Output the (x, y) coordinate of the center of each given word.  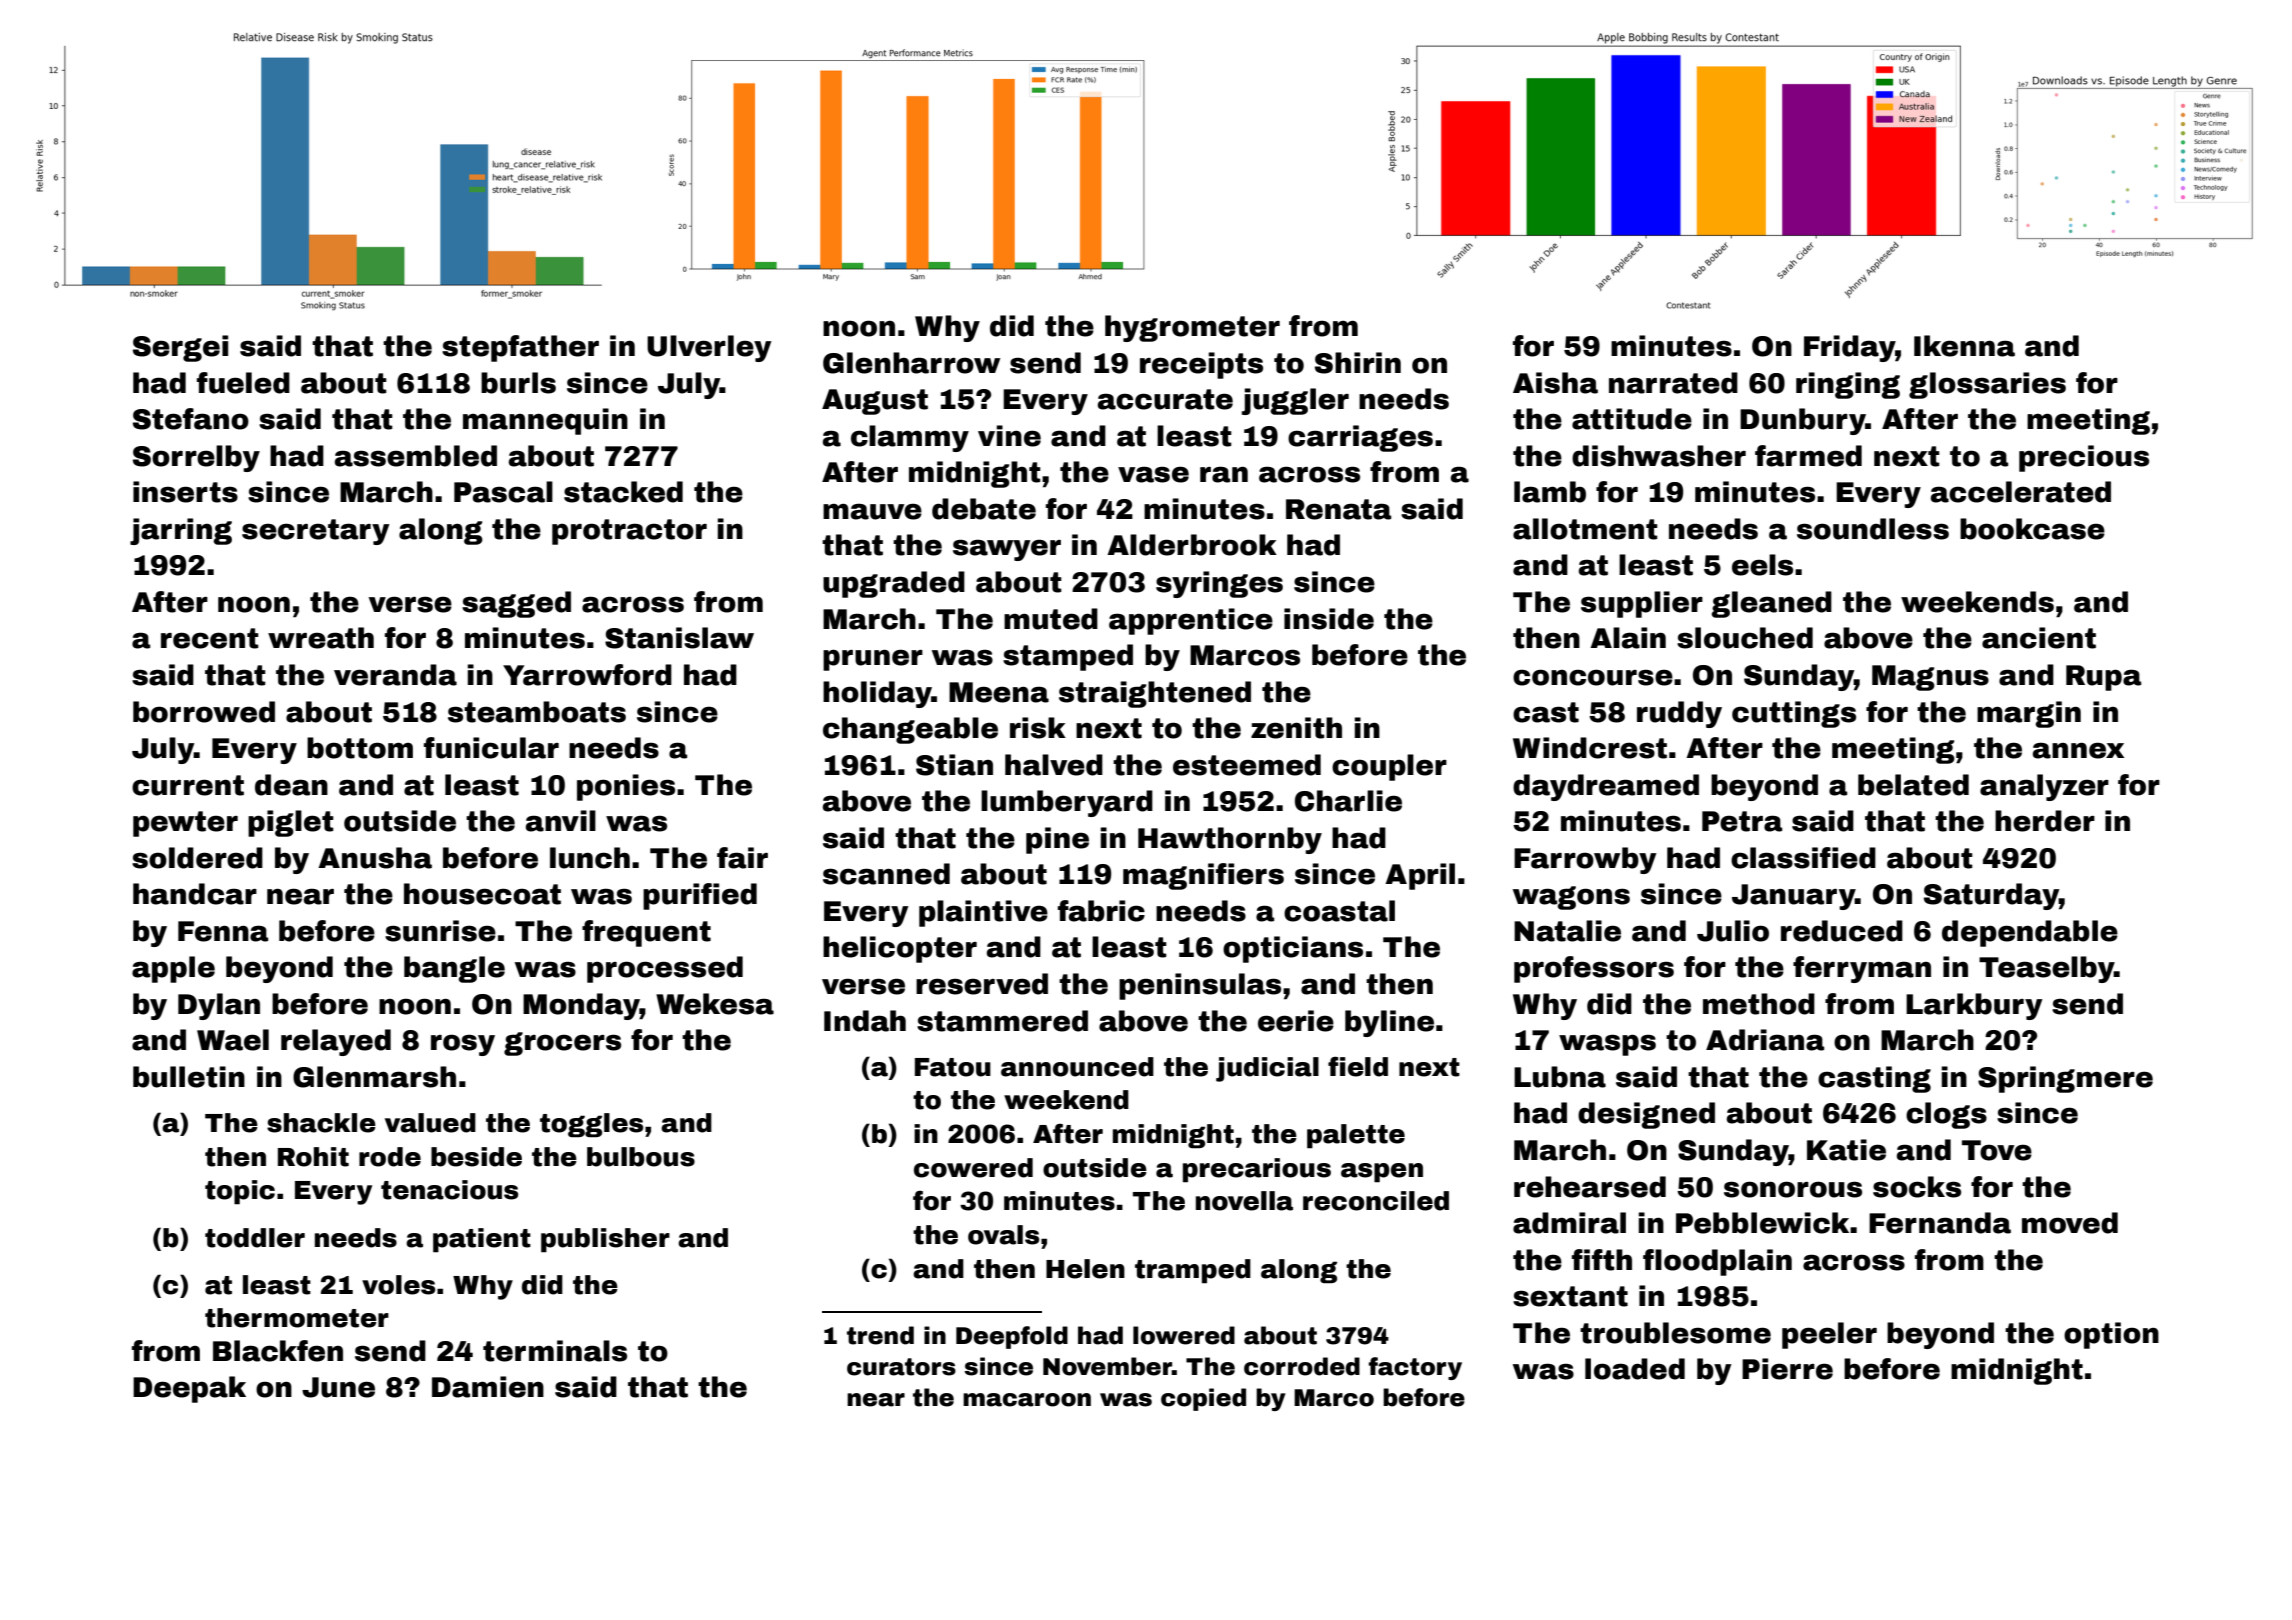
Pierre (1787, 1369)
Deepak (189, 1389)
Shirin (1358, 363)
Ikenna (1964, 346)
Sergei (180, 348)
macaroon (1027, 1400)
